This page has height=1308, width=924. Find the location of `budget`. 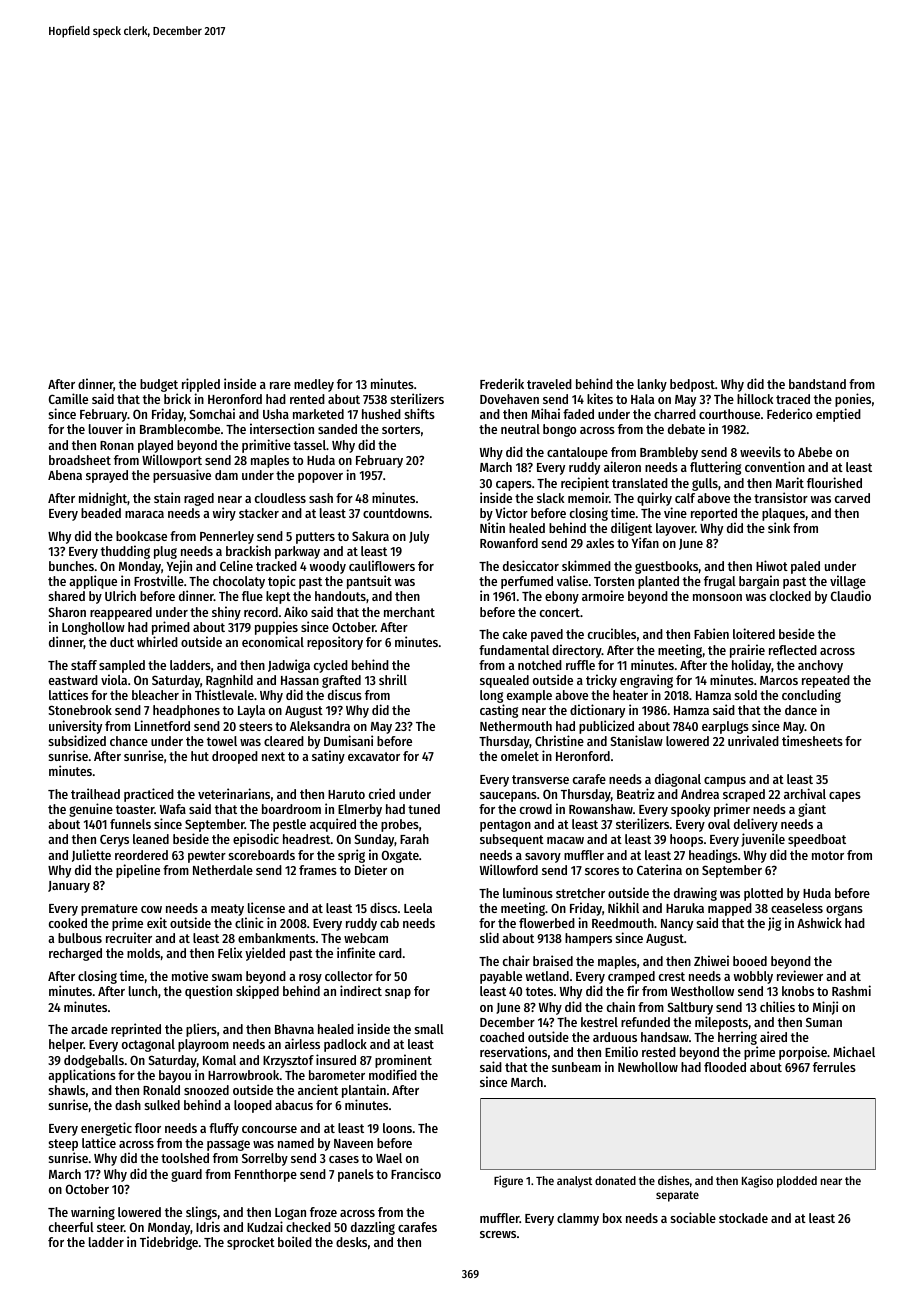

budget is located at coordinates (159, 385).
